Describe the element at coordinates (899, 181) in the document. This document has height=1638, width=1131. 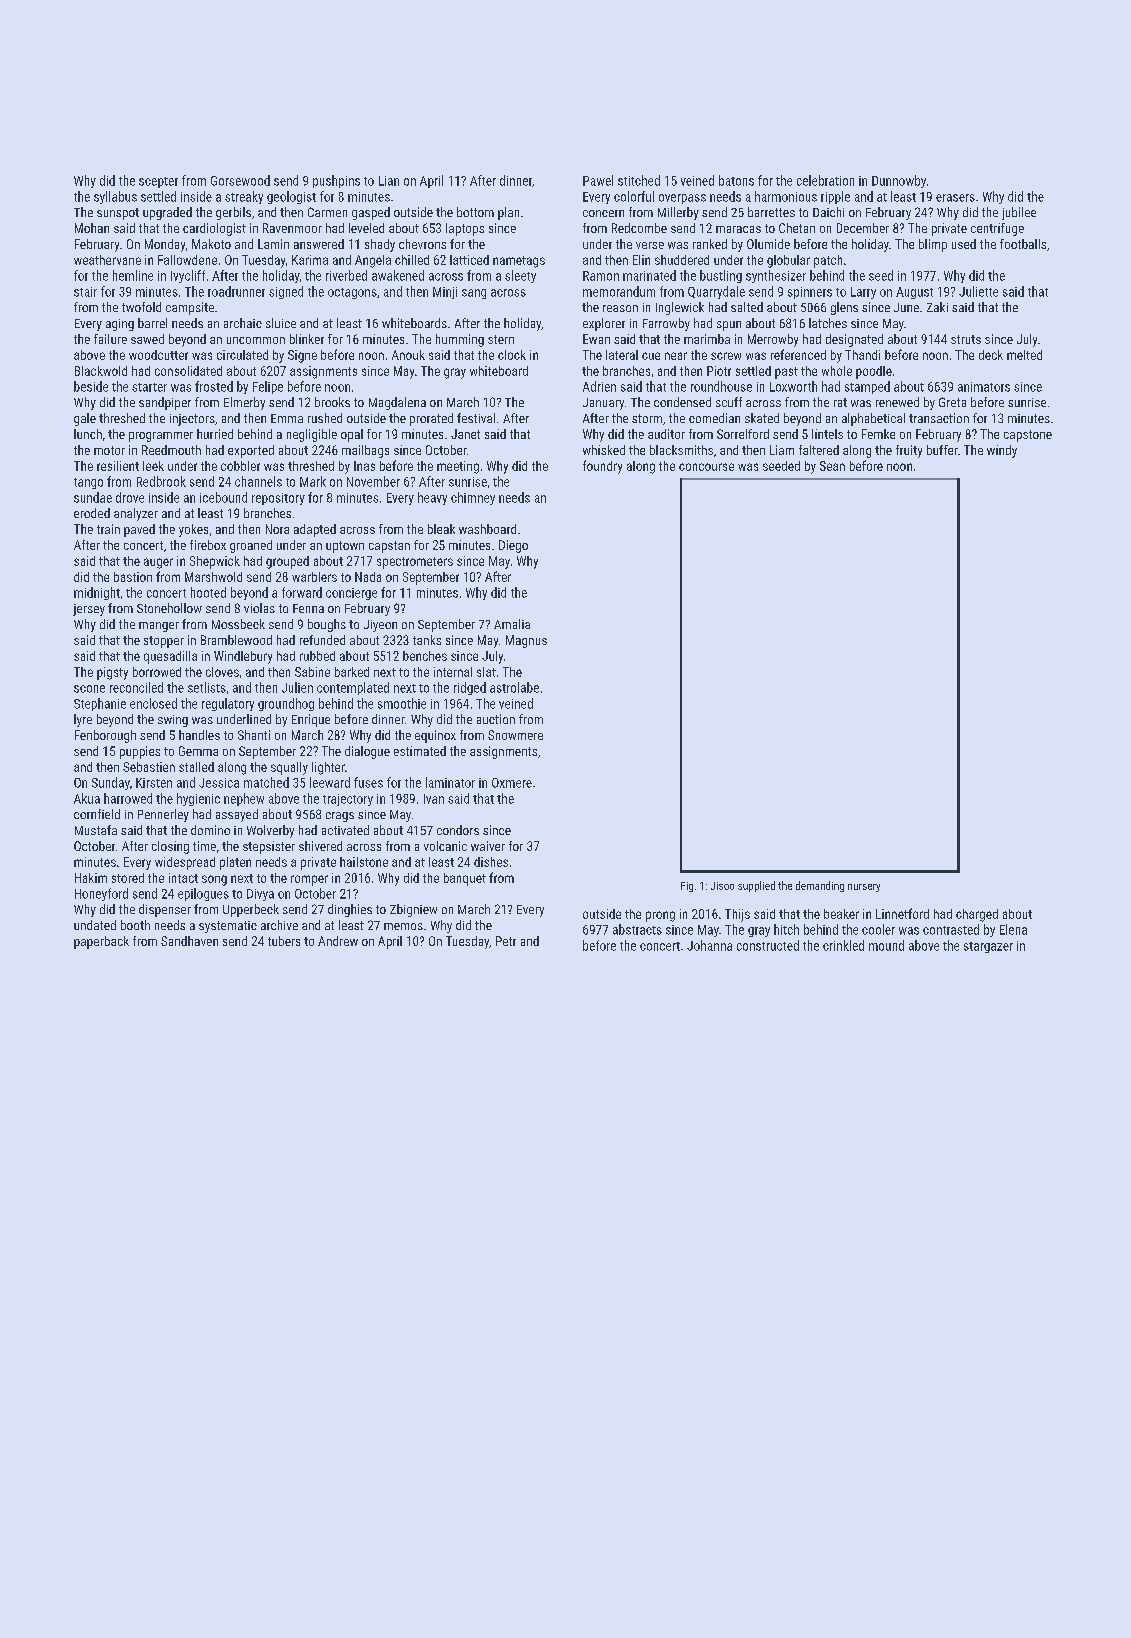
I see `Dunnowby` at that location.
